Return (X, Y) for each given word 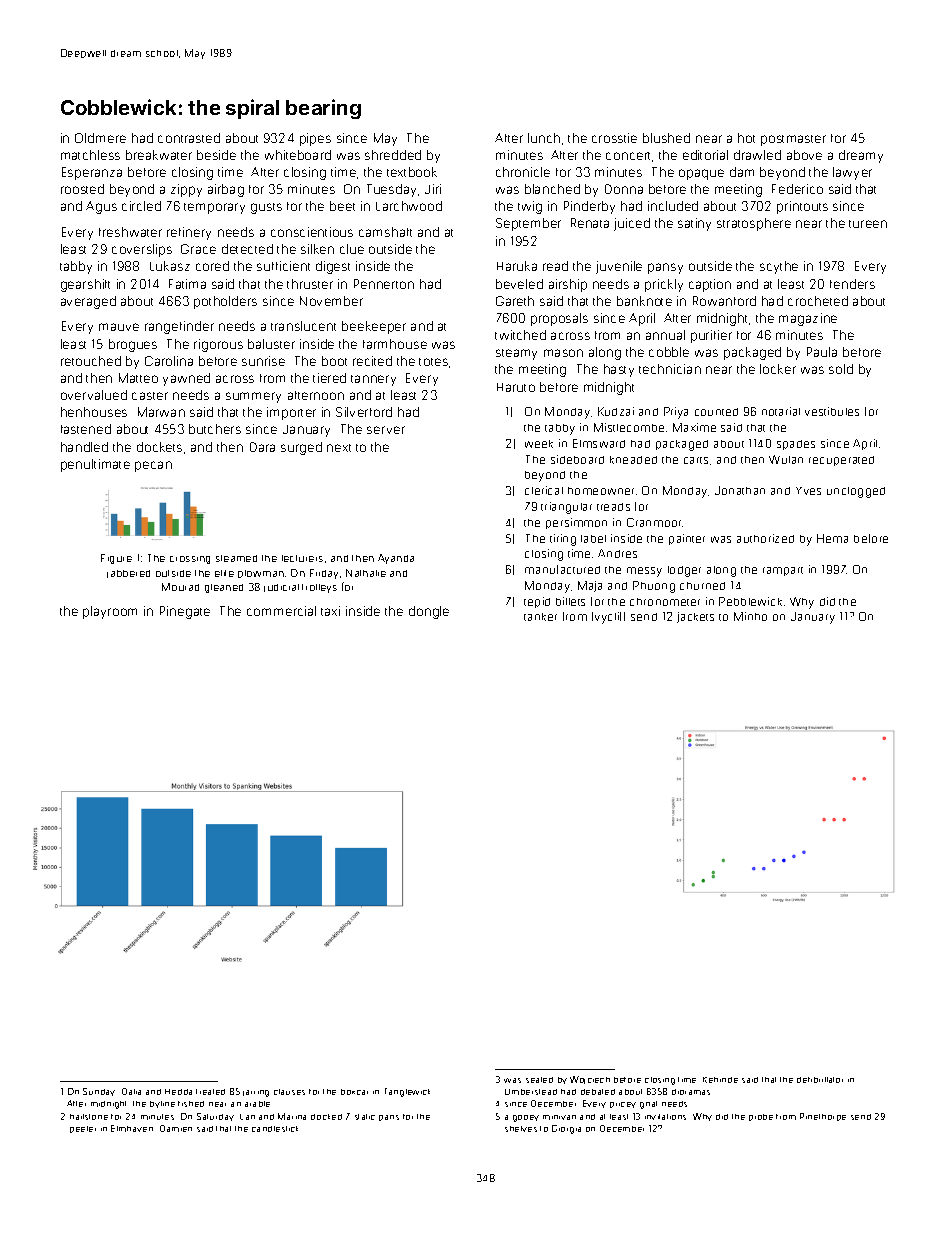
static (365, 1117)
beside (216, 155)
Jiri (433, 189)
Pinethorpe (823, 1117)
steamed (236, 558)
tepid (537, 602)
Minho (750, 616)
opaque (701, 174)
